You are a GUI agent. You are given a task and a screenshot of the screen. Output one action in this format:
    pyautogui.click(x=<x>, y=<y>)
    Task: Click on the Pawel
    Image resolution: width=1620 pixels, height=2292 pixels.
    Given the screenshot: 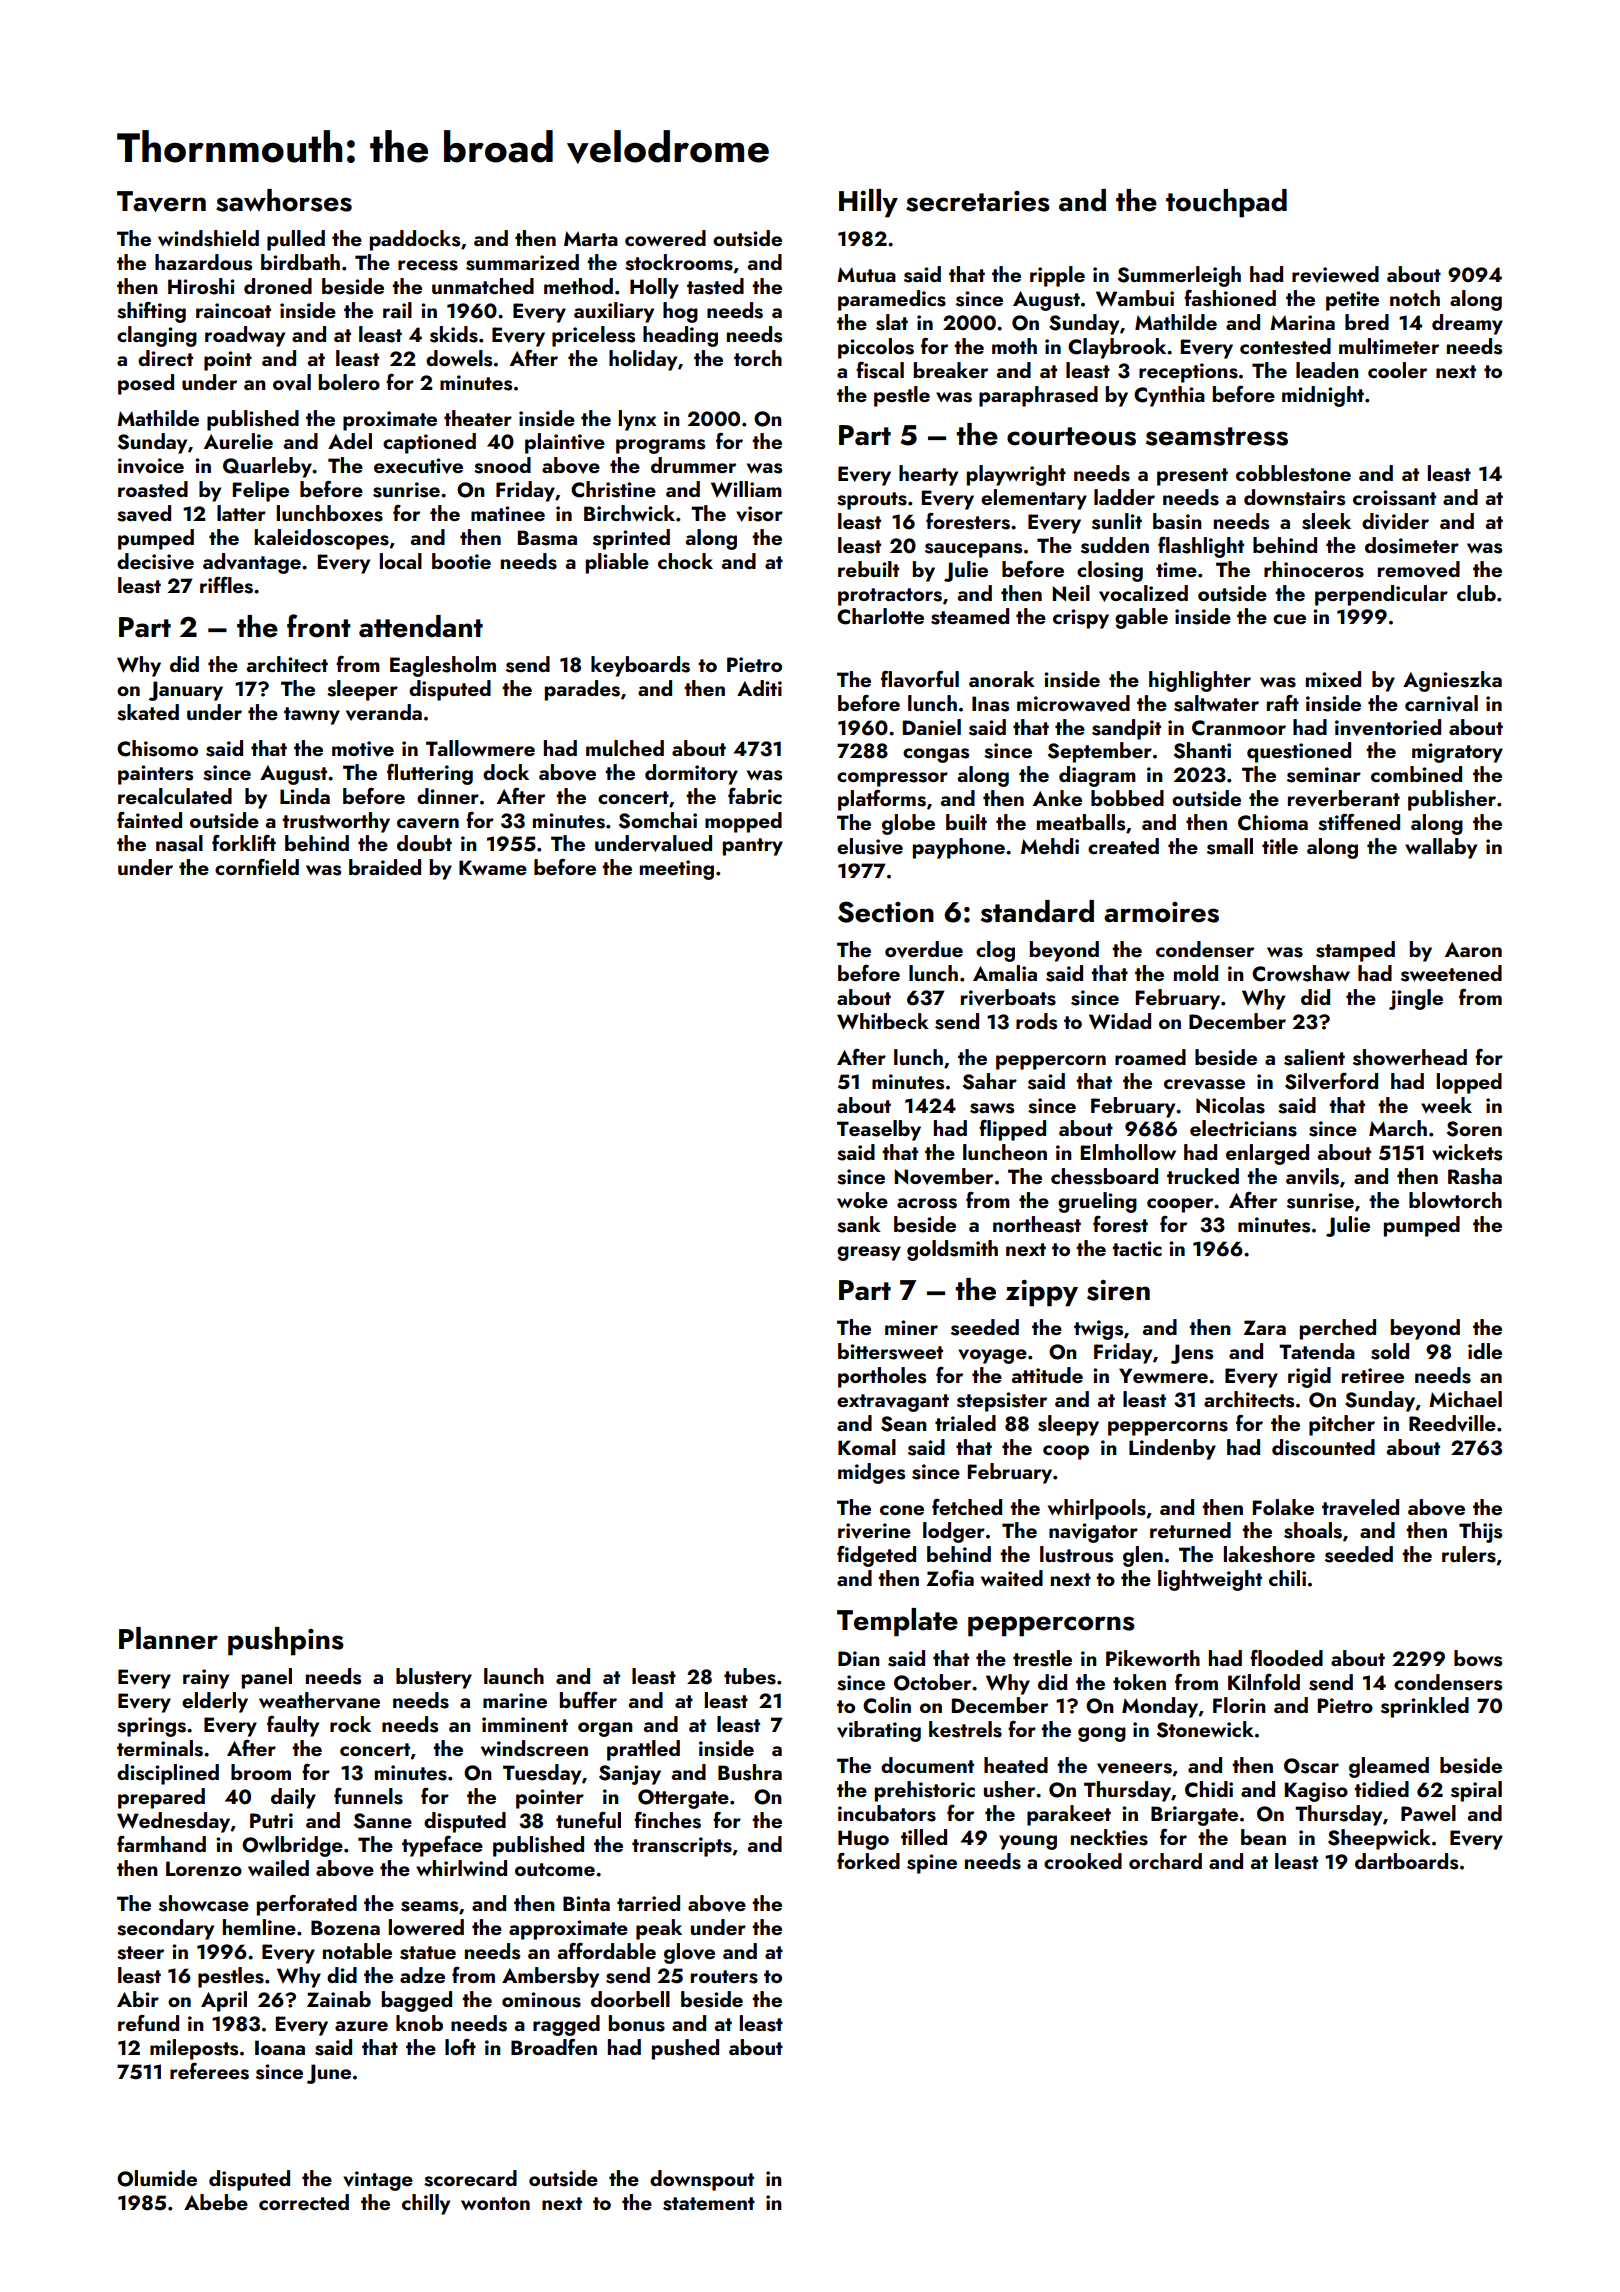 What is the action you would take?
    pyautogui.click(x=1428, y=1813)
